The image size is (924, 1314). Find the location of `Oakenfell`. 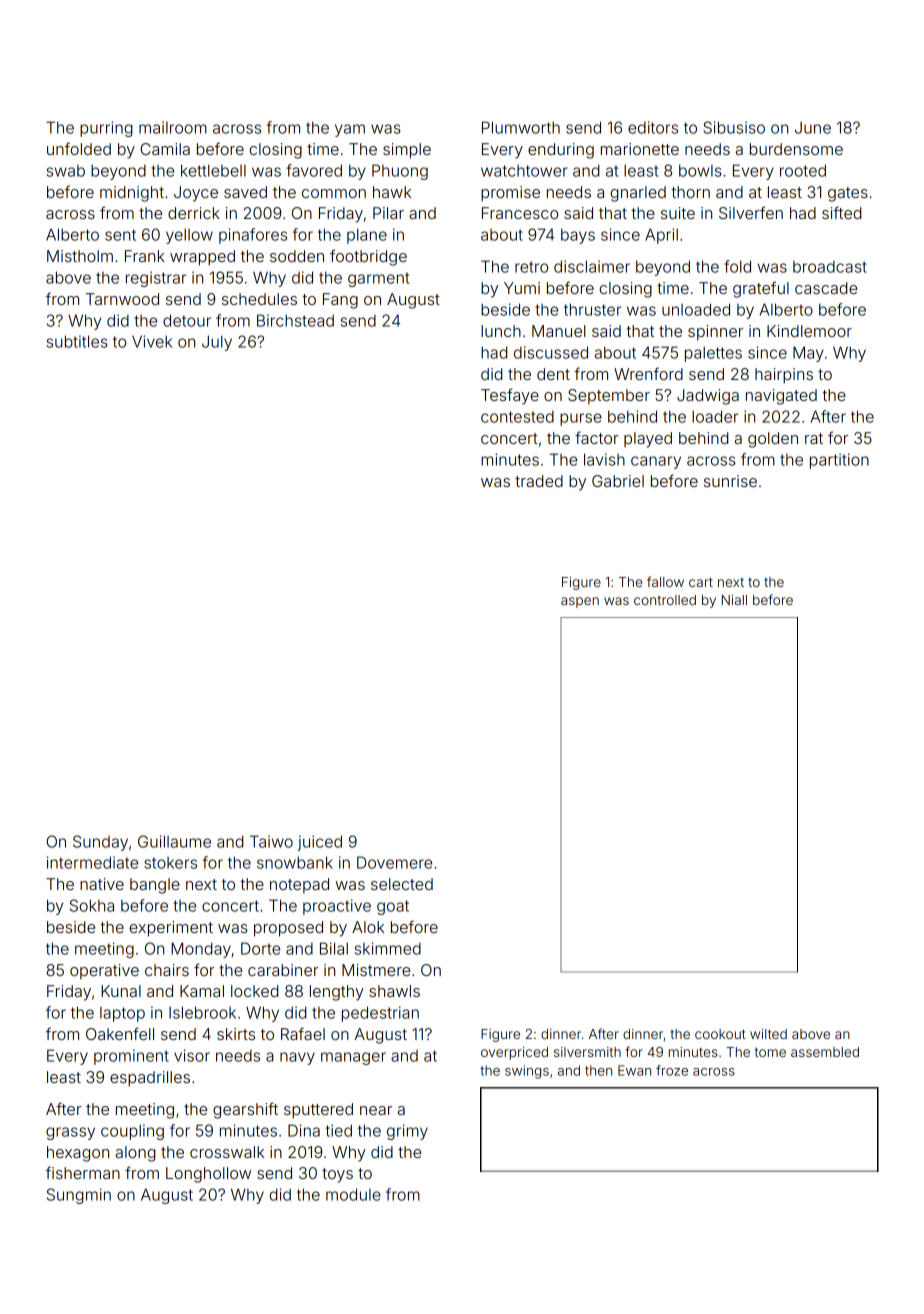

Oakenfell is located at coordinates (120, 1033).
